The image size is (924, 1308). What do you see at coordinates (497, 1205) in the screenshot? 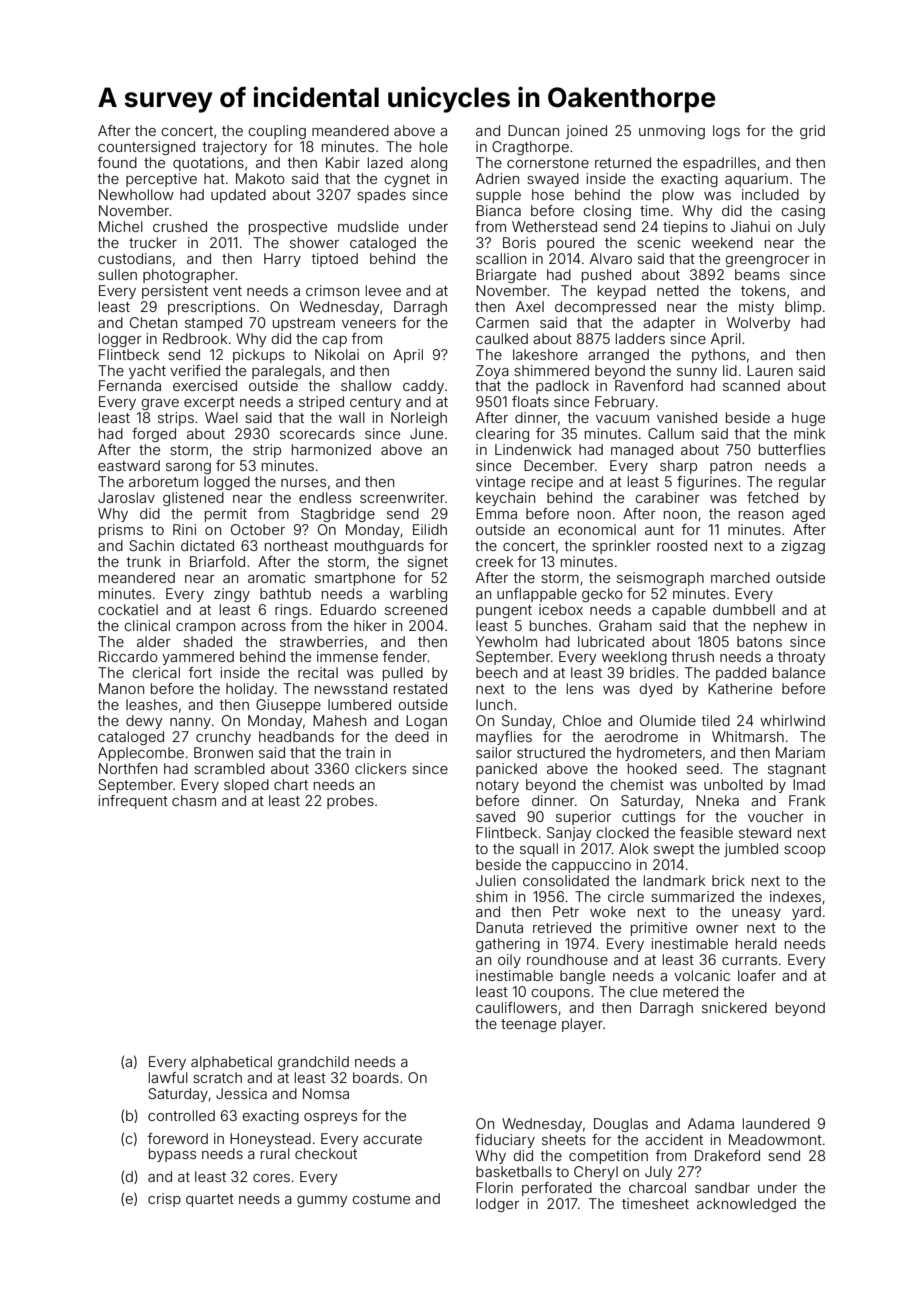
I see `lodger` at bounding box center [497, 1205].
